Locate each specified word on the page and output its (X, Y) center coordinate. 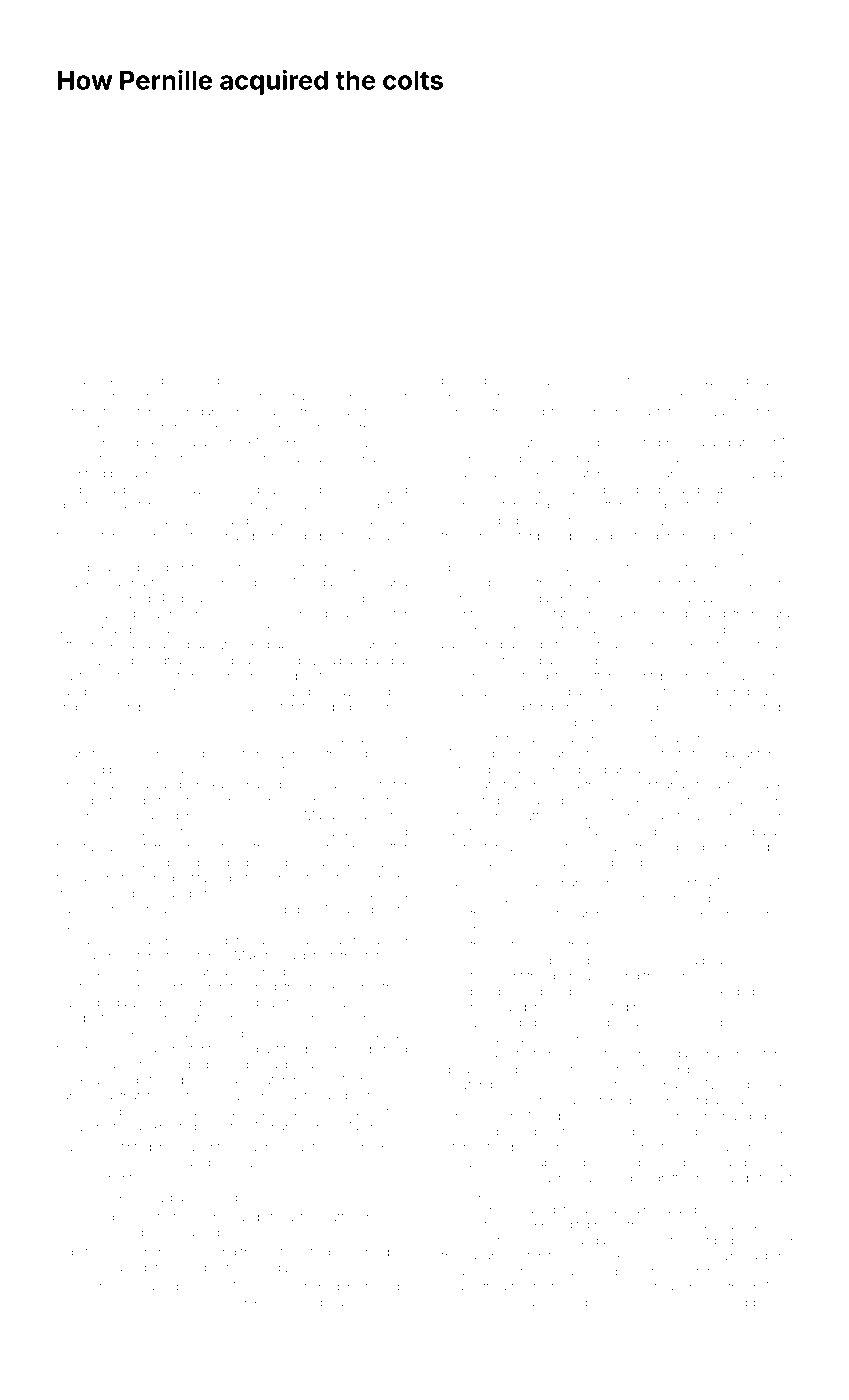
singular (770, 1024)
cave (341, 381)
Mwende (82, 1002)
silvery (255, 1164)
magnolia (381, 895)
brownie (769, 380)
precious (186, 382)
